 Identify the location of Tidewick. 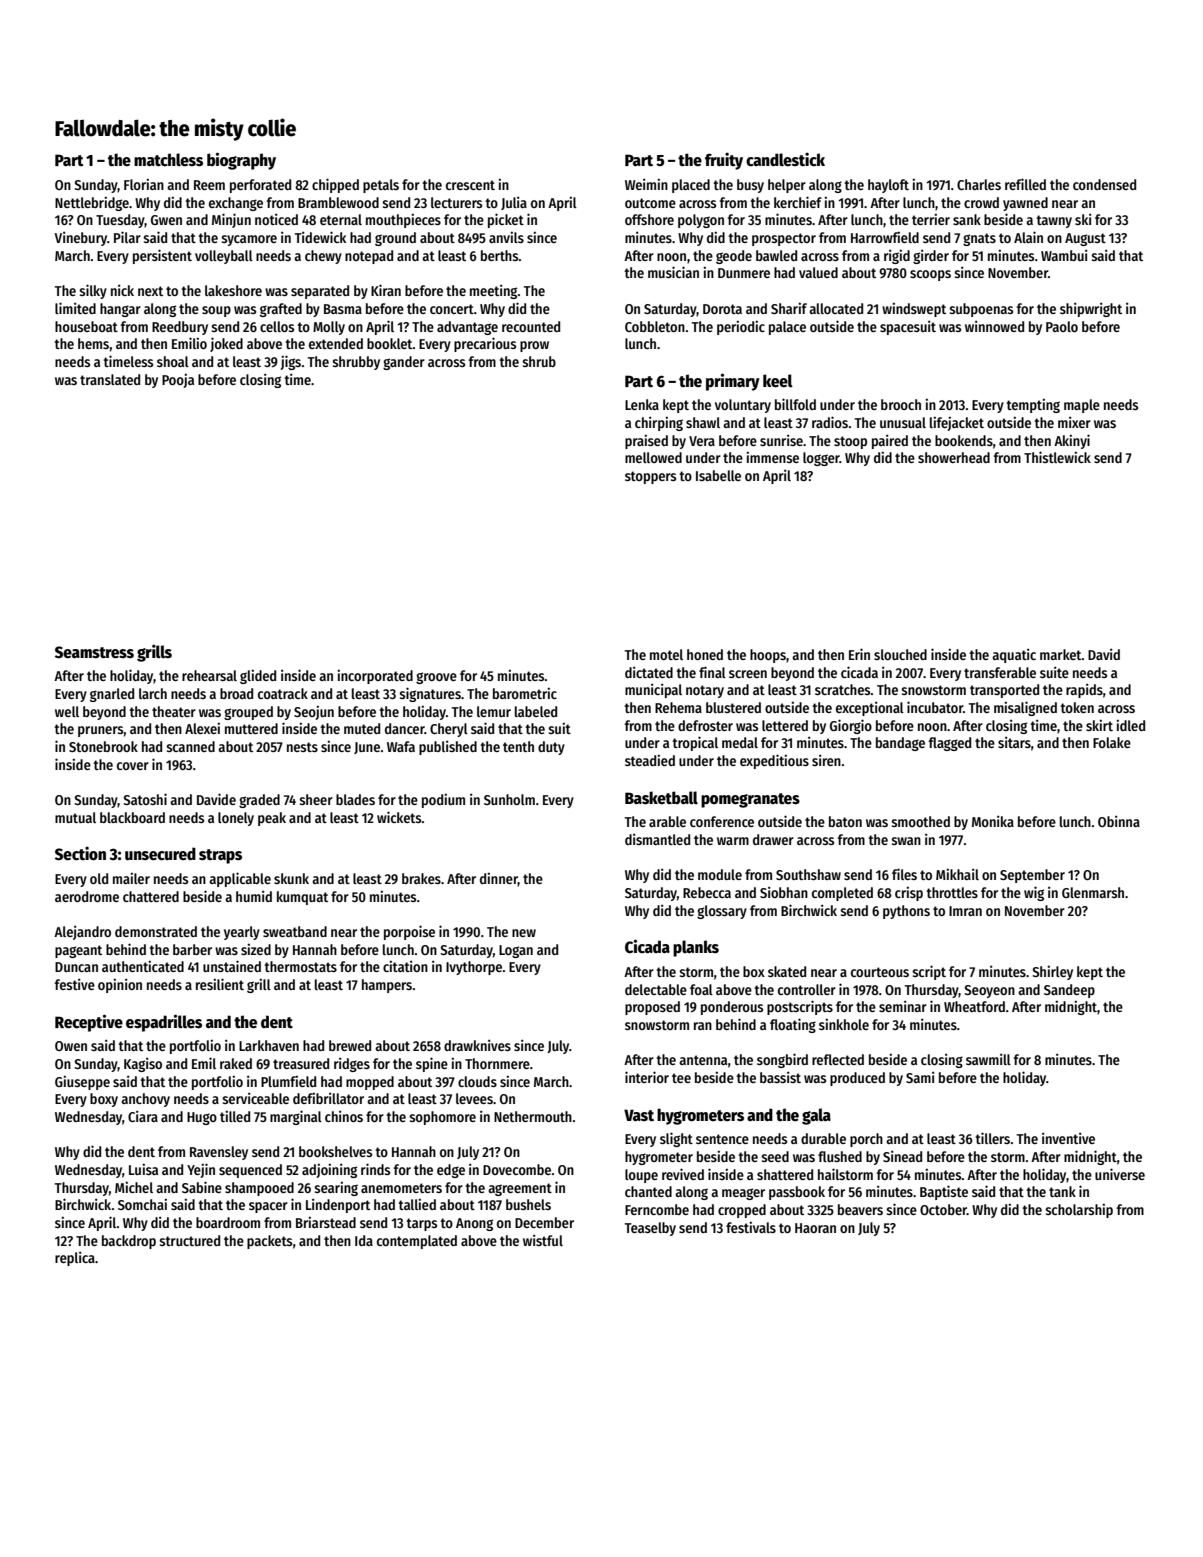
(320, 237).
